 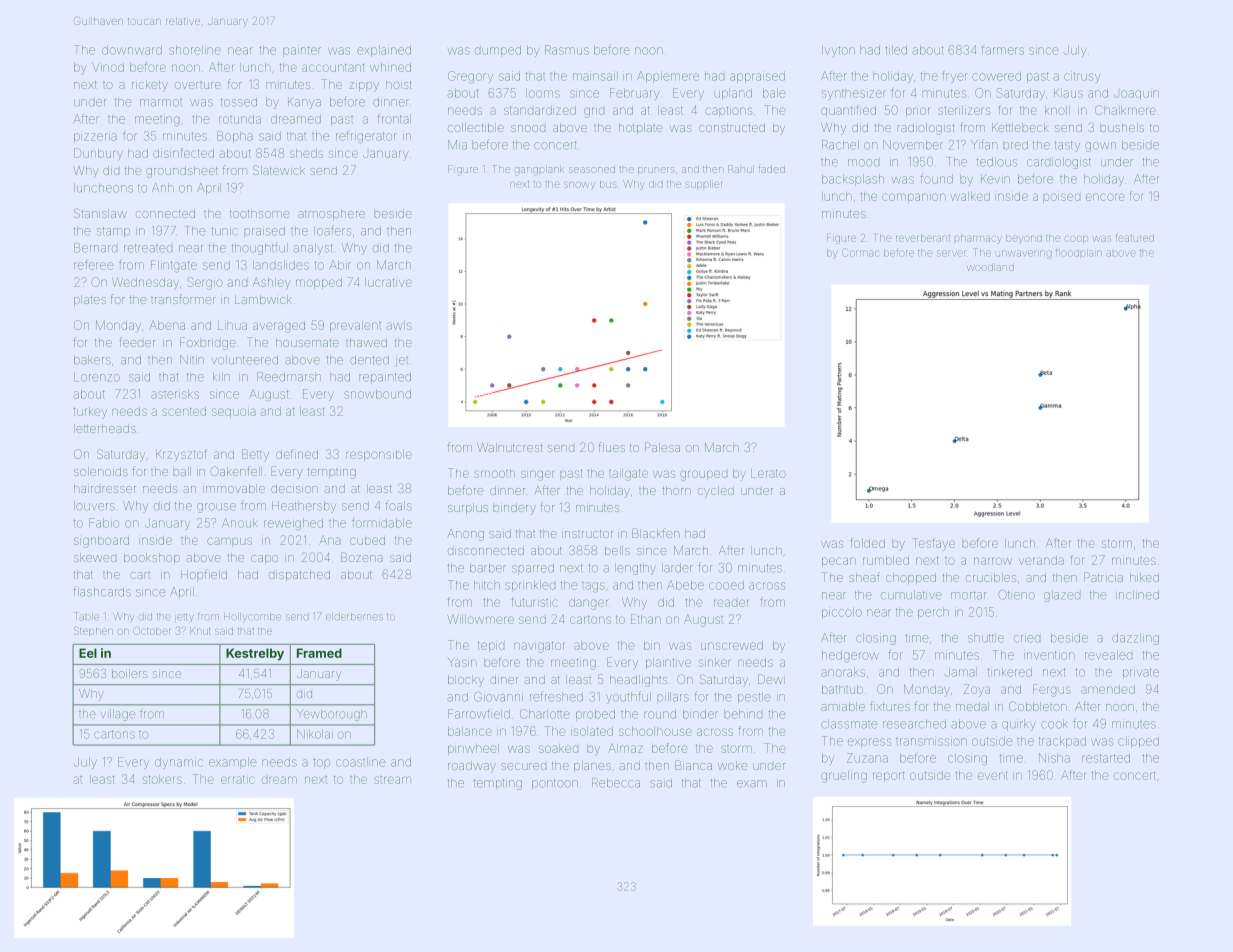 What do you see at coordinates (990, 267) in the screenshot?
I see `woodland` at bounding box center [990, 267].
